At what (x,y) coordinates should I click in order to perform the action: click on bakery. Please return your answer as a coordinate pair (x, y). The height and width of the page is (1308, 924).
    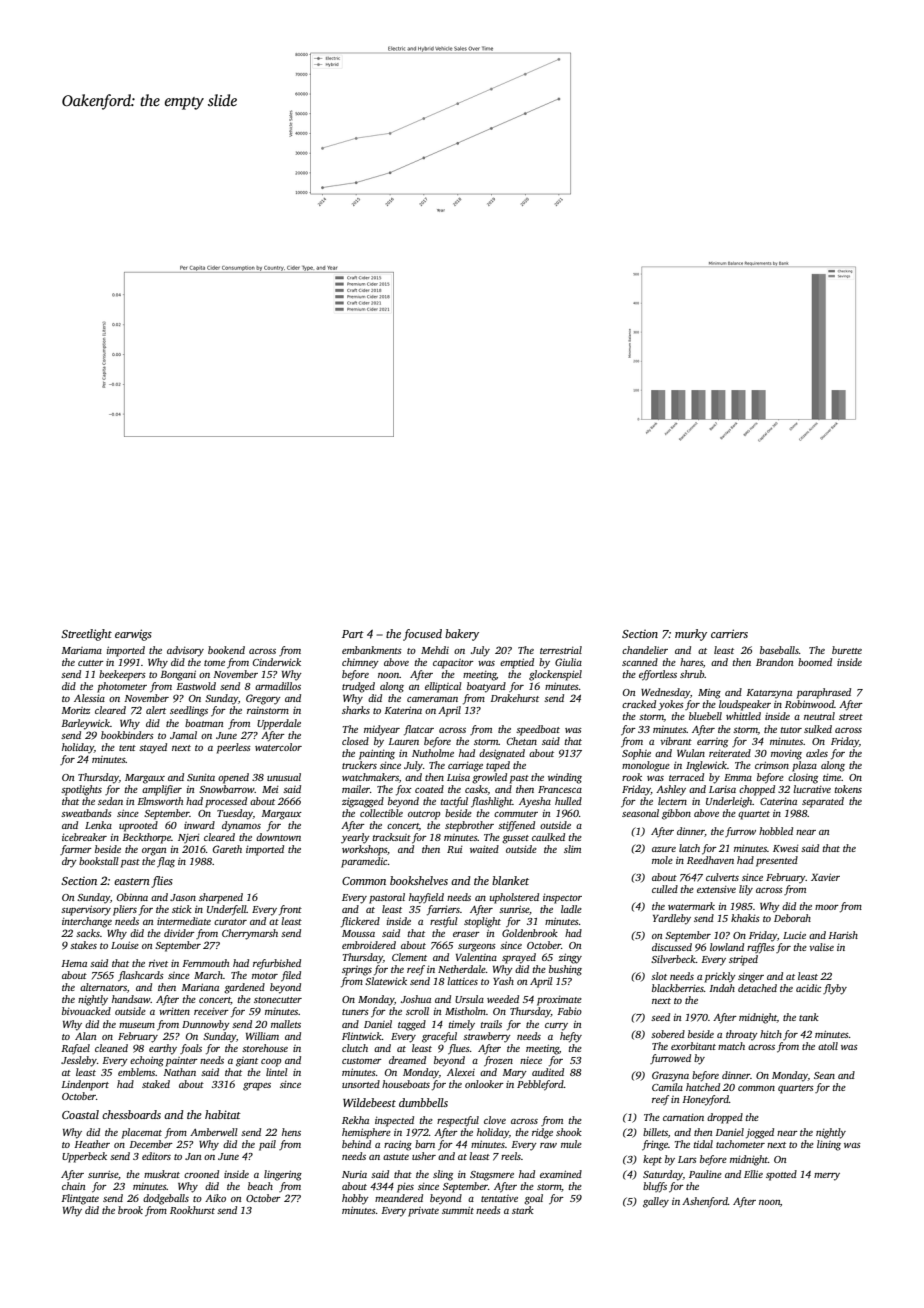
    Looking at the image, I should click on (462, 635).
